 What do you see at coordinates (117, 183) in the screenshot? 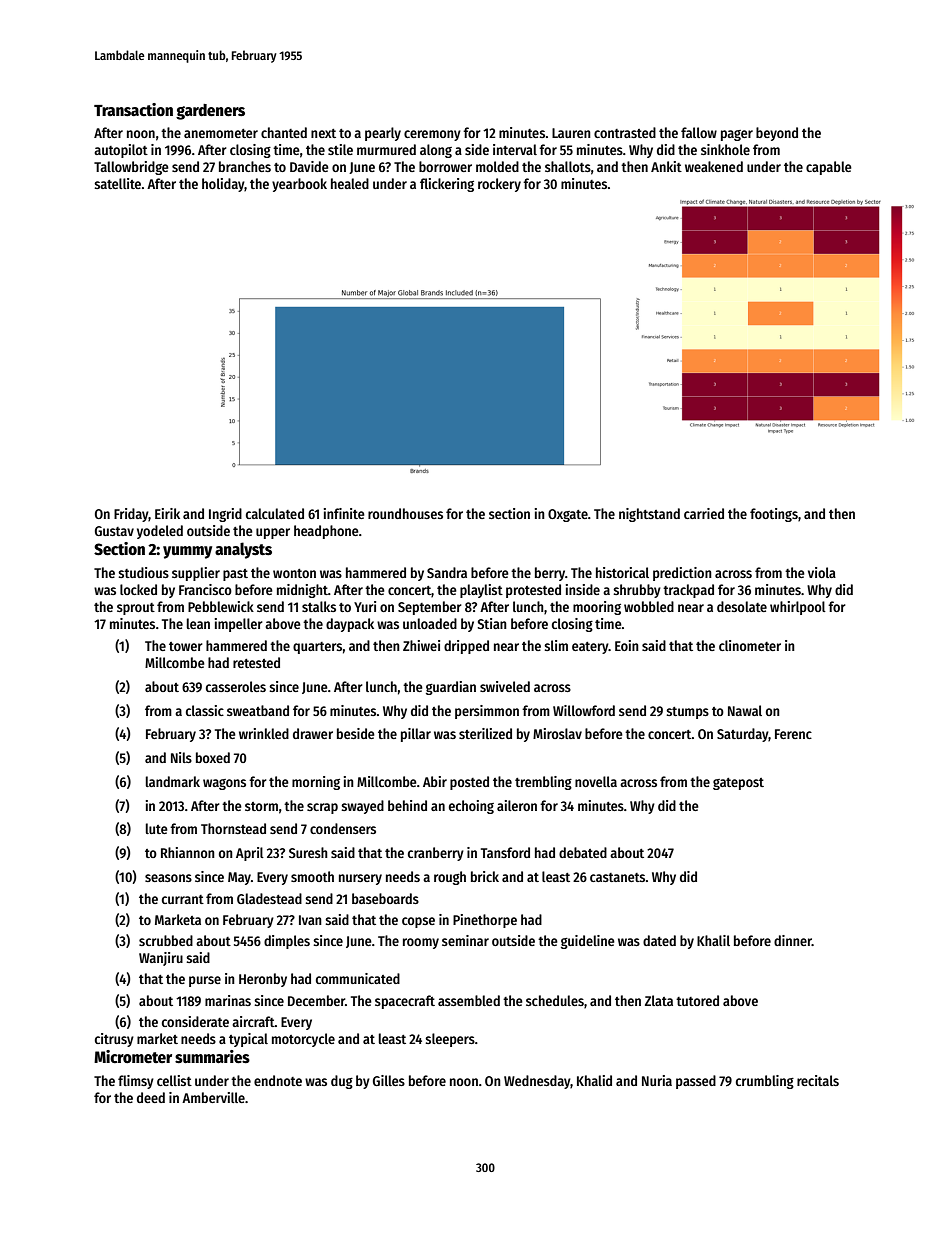
I see `satellite` at bounding box center [117, 183].
